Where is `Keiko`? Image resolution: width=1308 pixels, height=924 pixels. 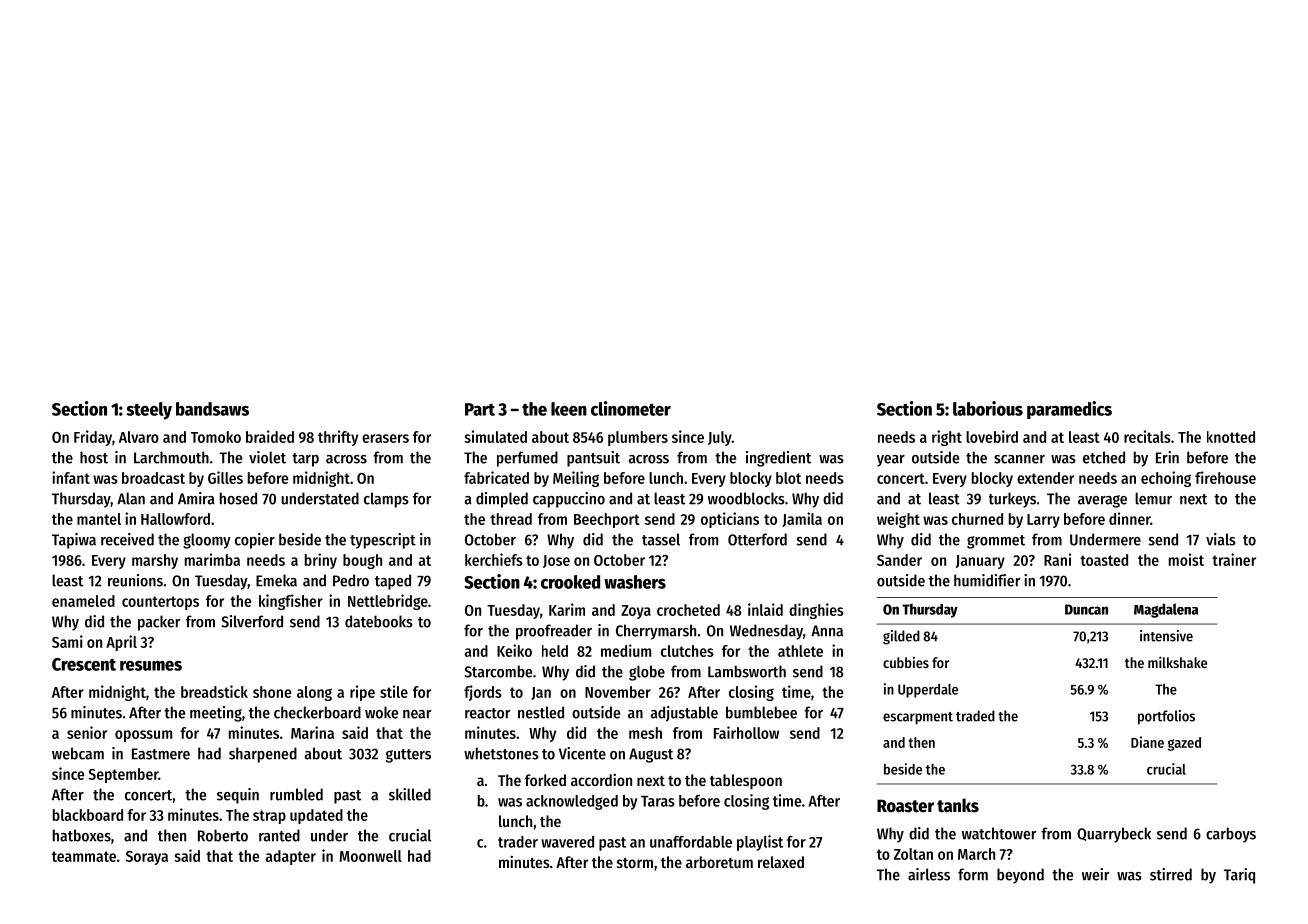
Keiko is located at coordinates (514, 650).
